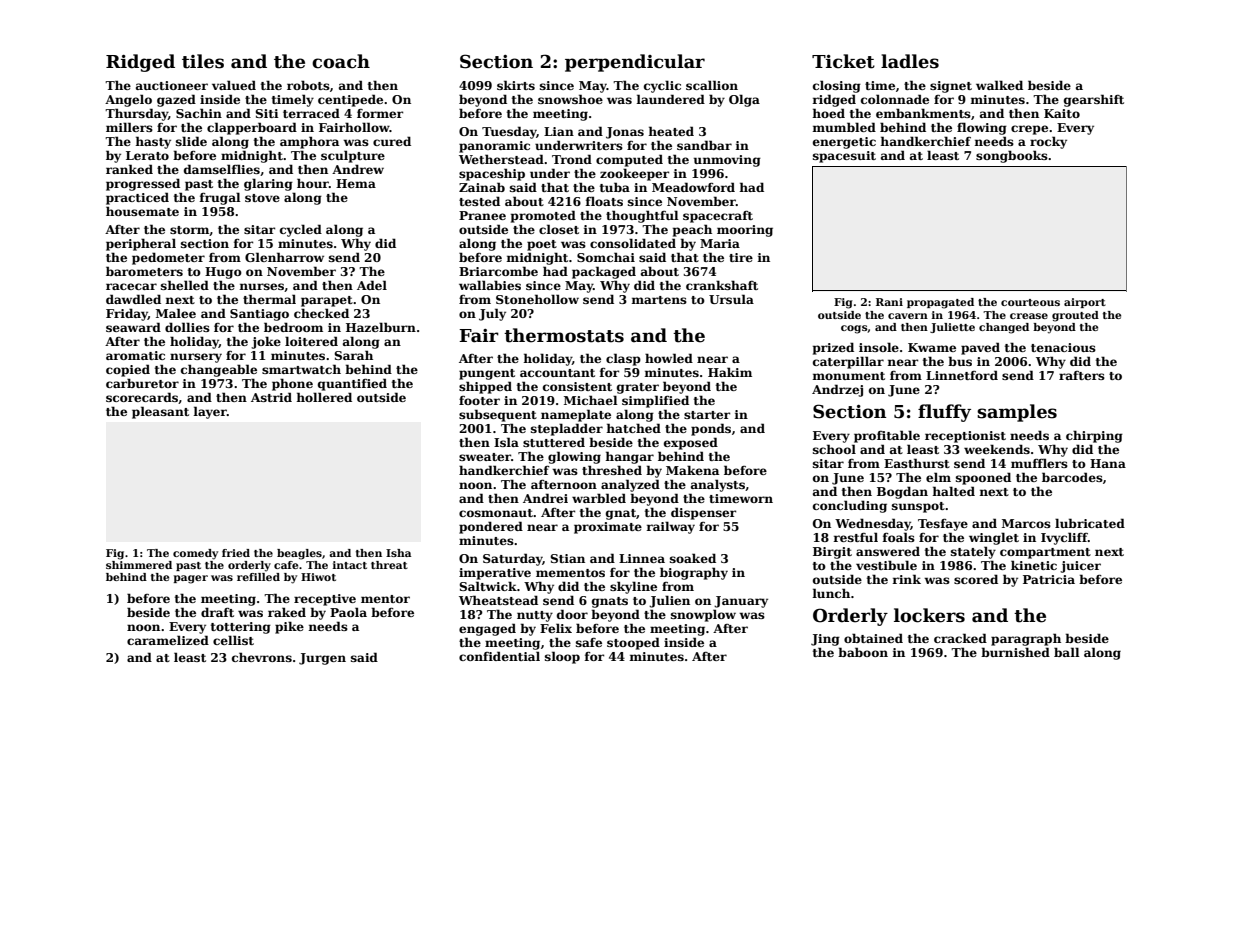  Describe the element at coordinates (1094, 100) in the image. I see `gearshift` at that location.
